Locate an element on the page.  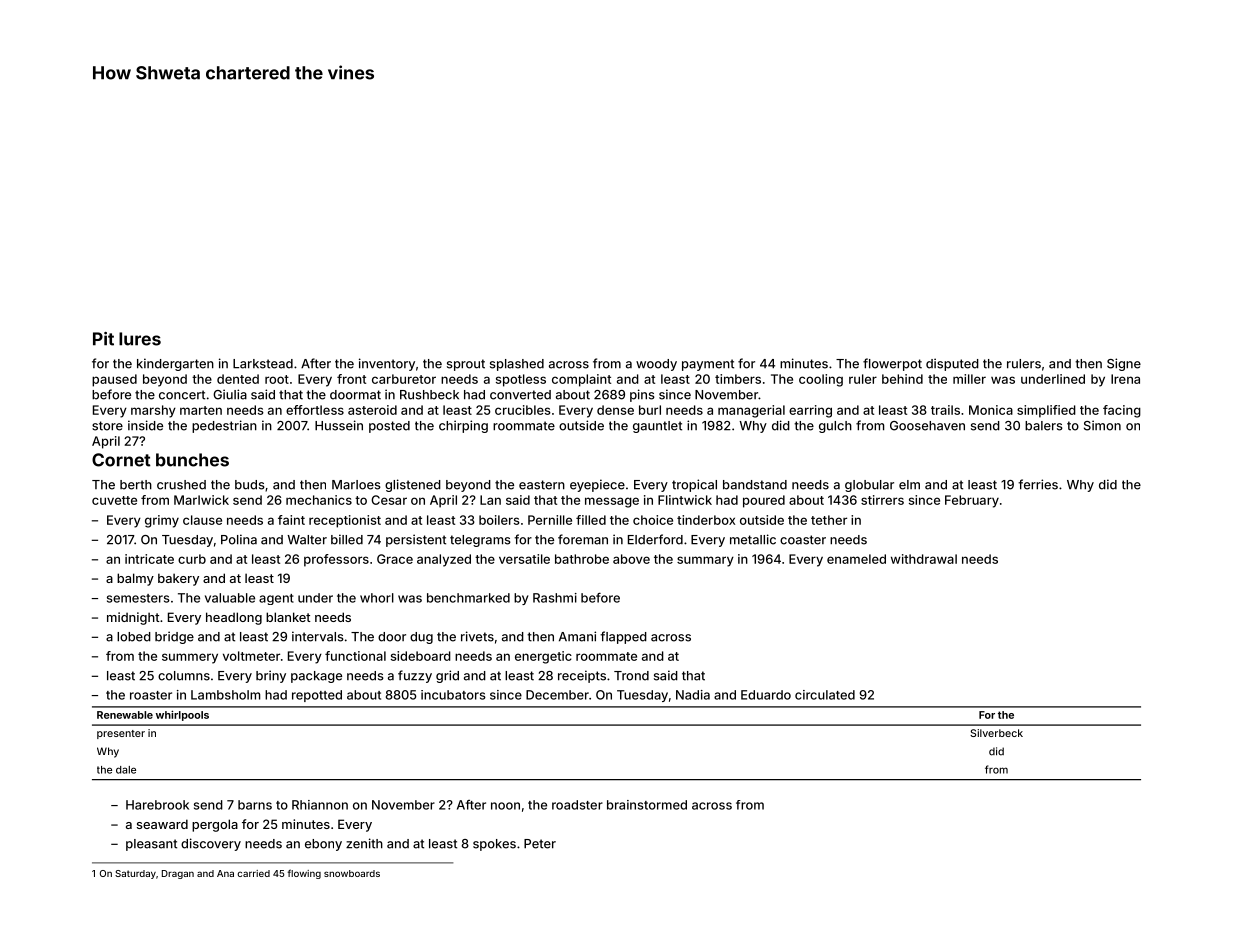
versatile is located at coordinates (524, 559).
